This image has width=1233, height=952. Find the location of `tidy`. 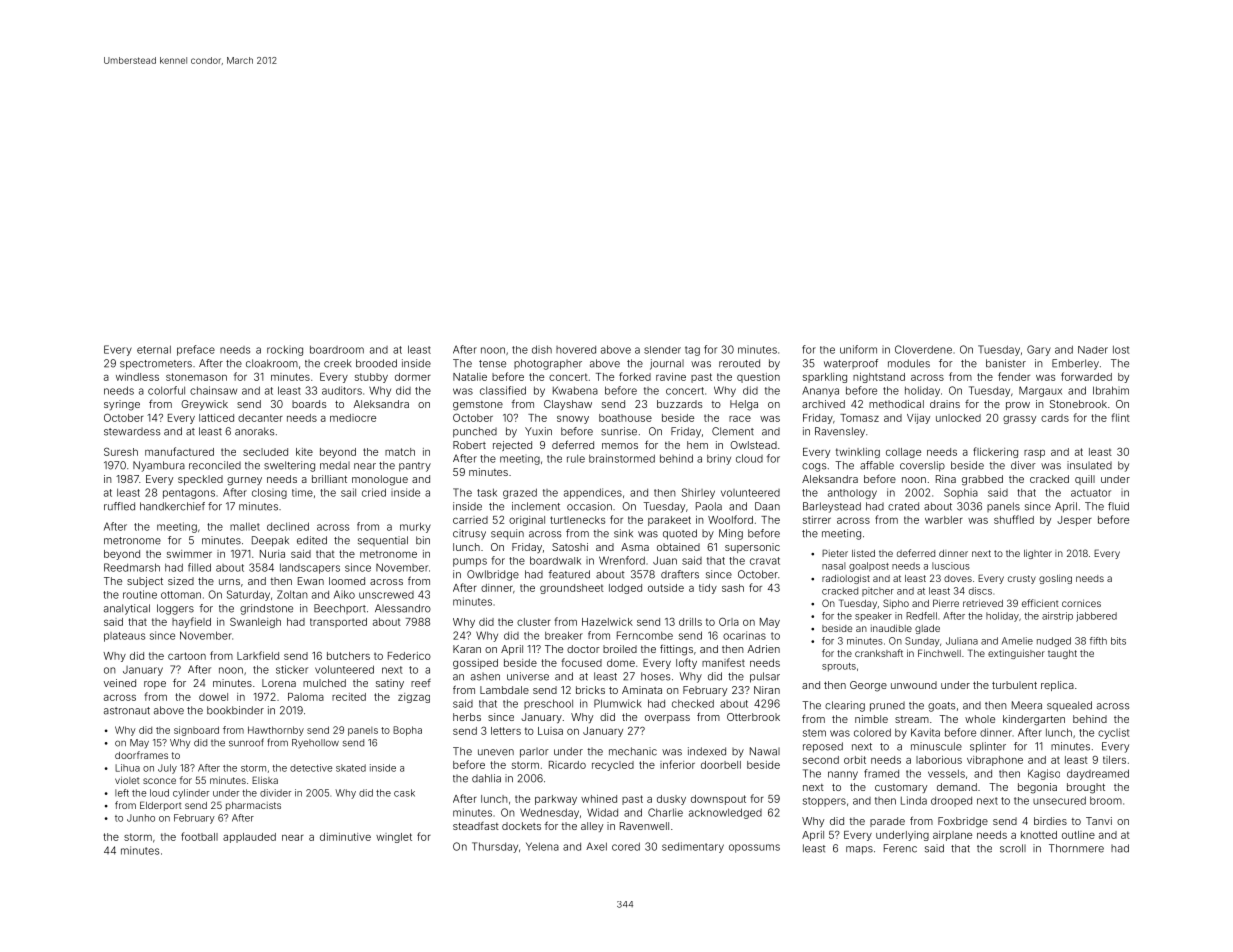

tidy is located at coordinates (708, 589).
